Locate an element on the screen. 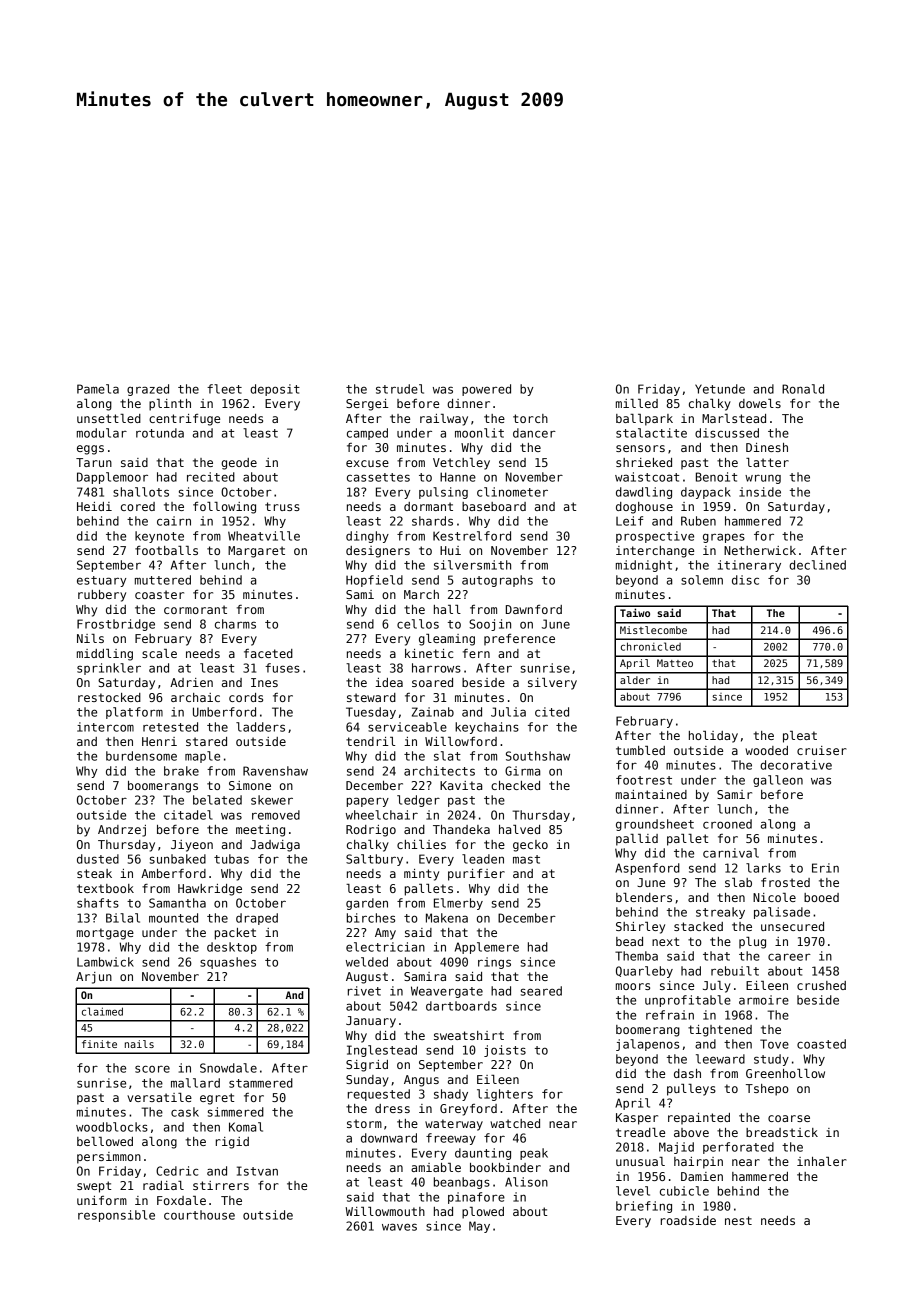 The width and height of the screenshot is (924, 1308). steak is located at coordinates (94, 873).
